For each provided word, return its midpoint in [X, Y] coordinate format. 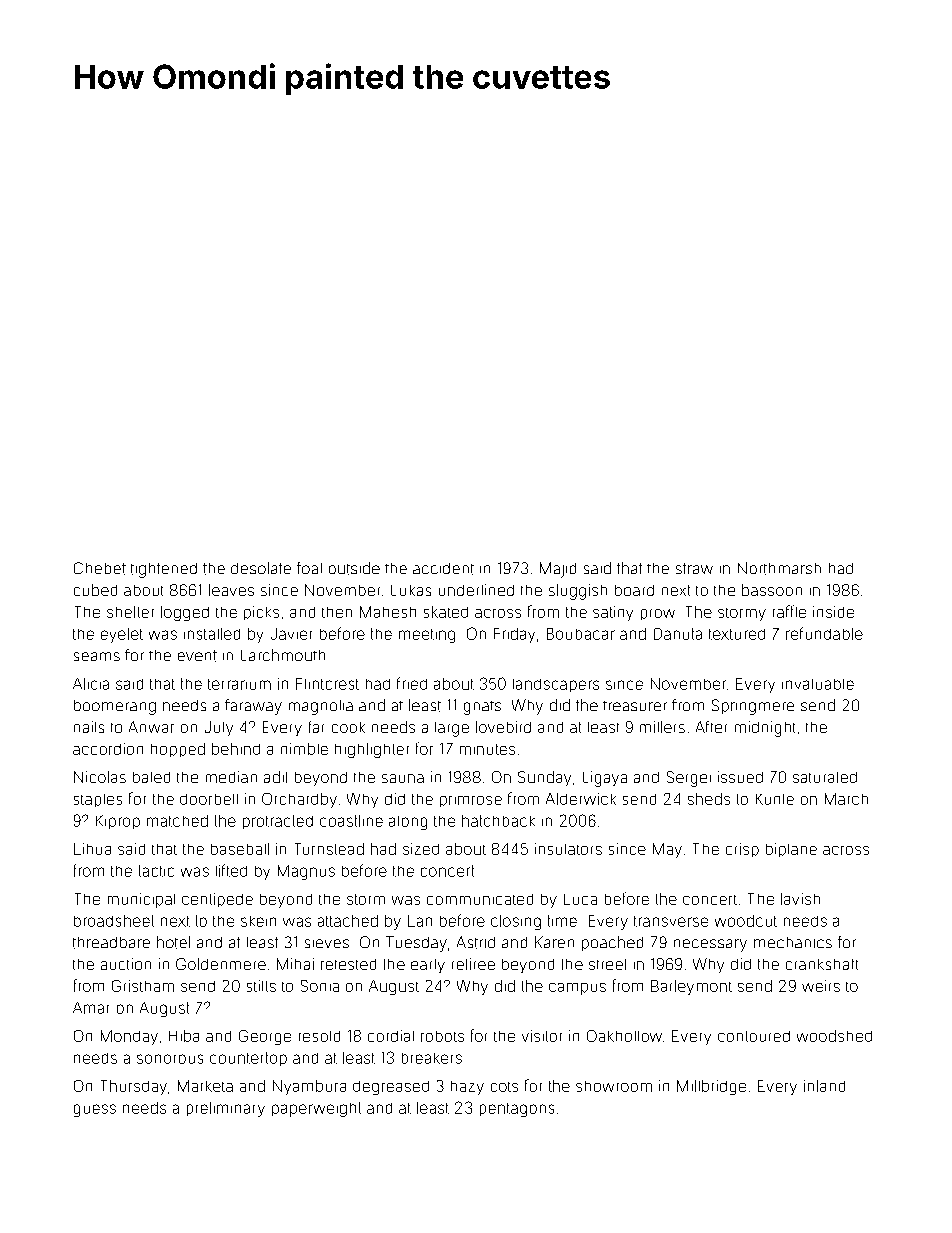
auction [126, 964]
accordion [108, 749]
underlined [476, 590]
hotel [173, 942]
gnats [482, 708]
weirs [821, 986]
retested [348, 964]
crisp [742, 850]
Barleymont [691, 987]
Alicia [91, 684]
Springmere [753, 707]
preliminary [226, 1109]
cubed [95, 590]
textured [737, 634]
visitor [542, 1036]
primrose [471, 801]
